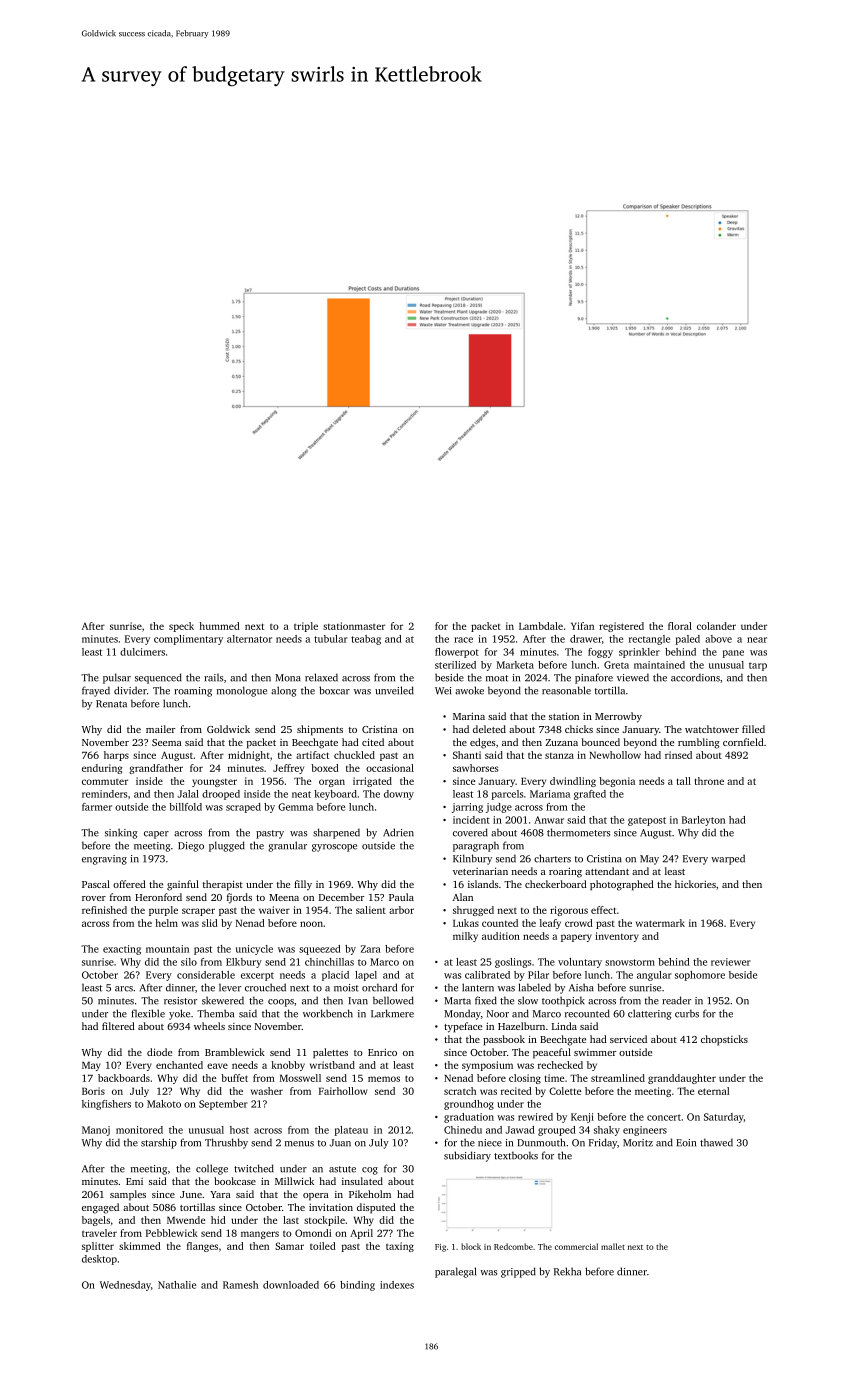  I want to click on Aisha, so click(581, 987).
